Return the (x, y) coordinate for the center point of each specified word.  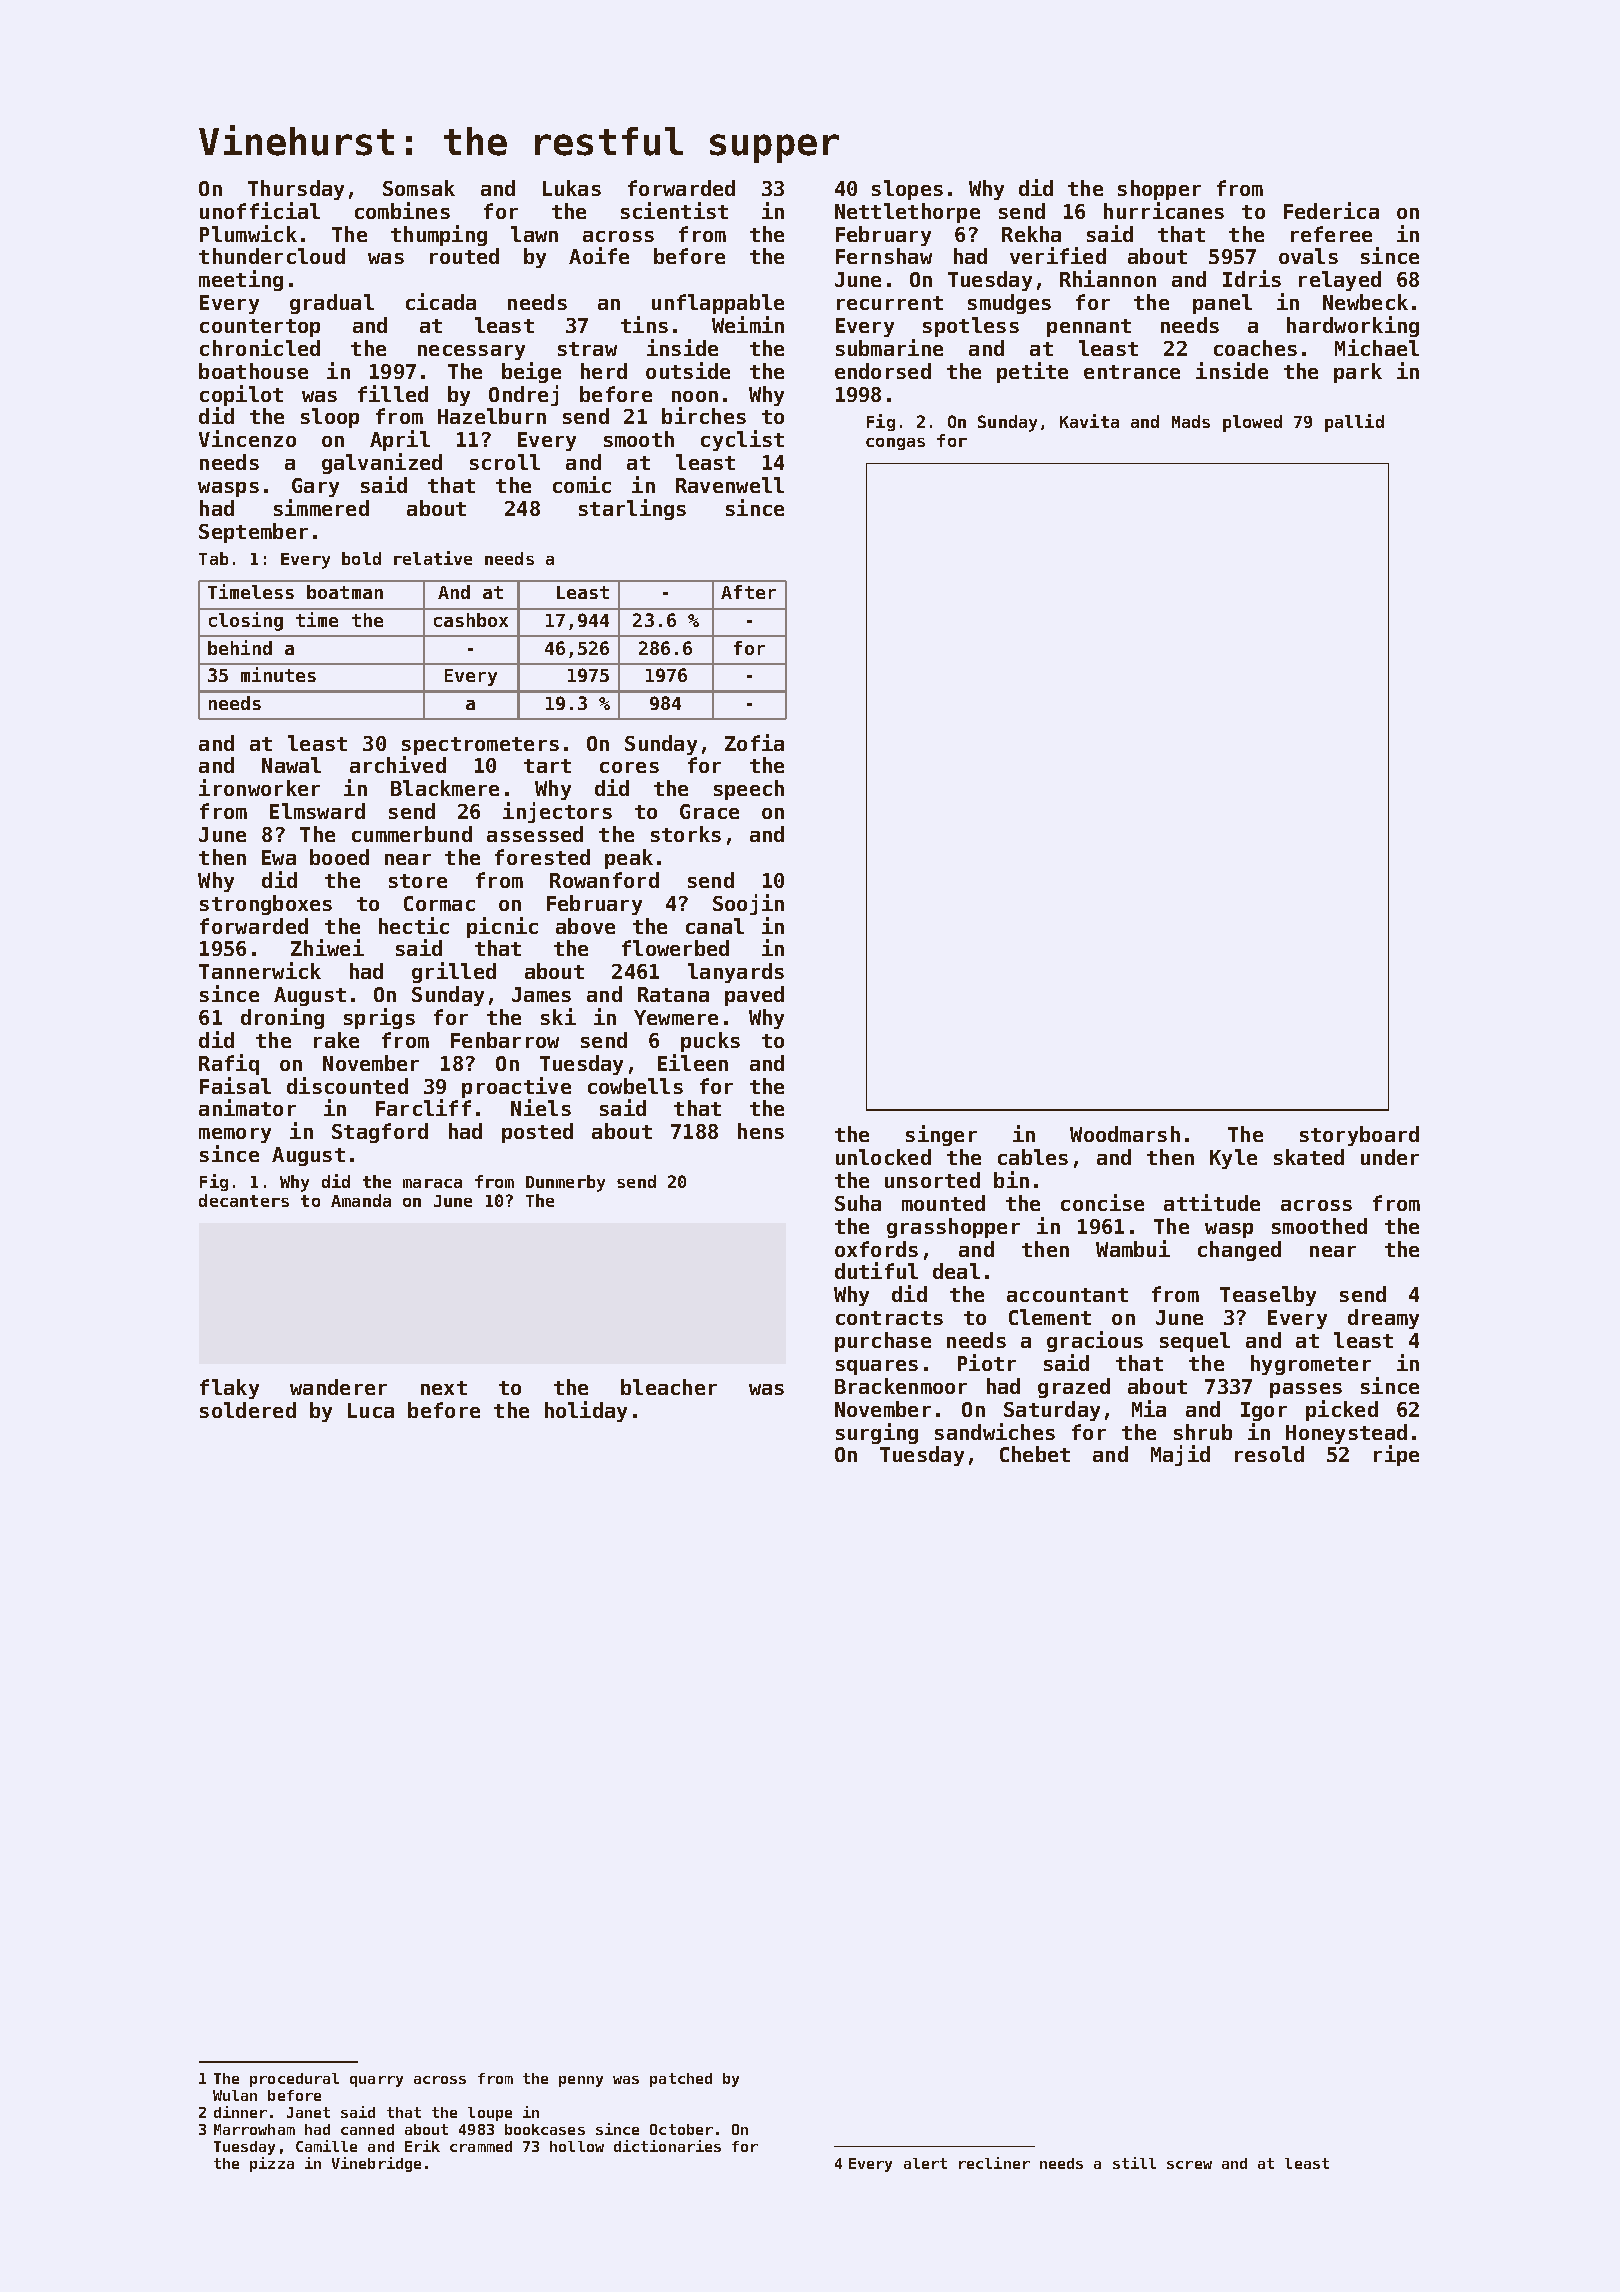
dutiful (876, 1270)
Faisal (235, 1085)
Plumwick (248, 233)
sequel (1195, 1342)
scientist (674, 210)
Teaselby (1268, 1296)
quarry (376, 2081)
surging (877, 1433)
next (444, 1388)
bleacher (669, 1387)
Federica (1331, 210)
